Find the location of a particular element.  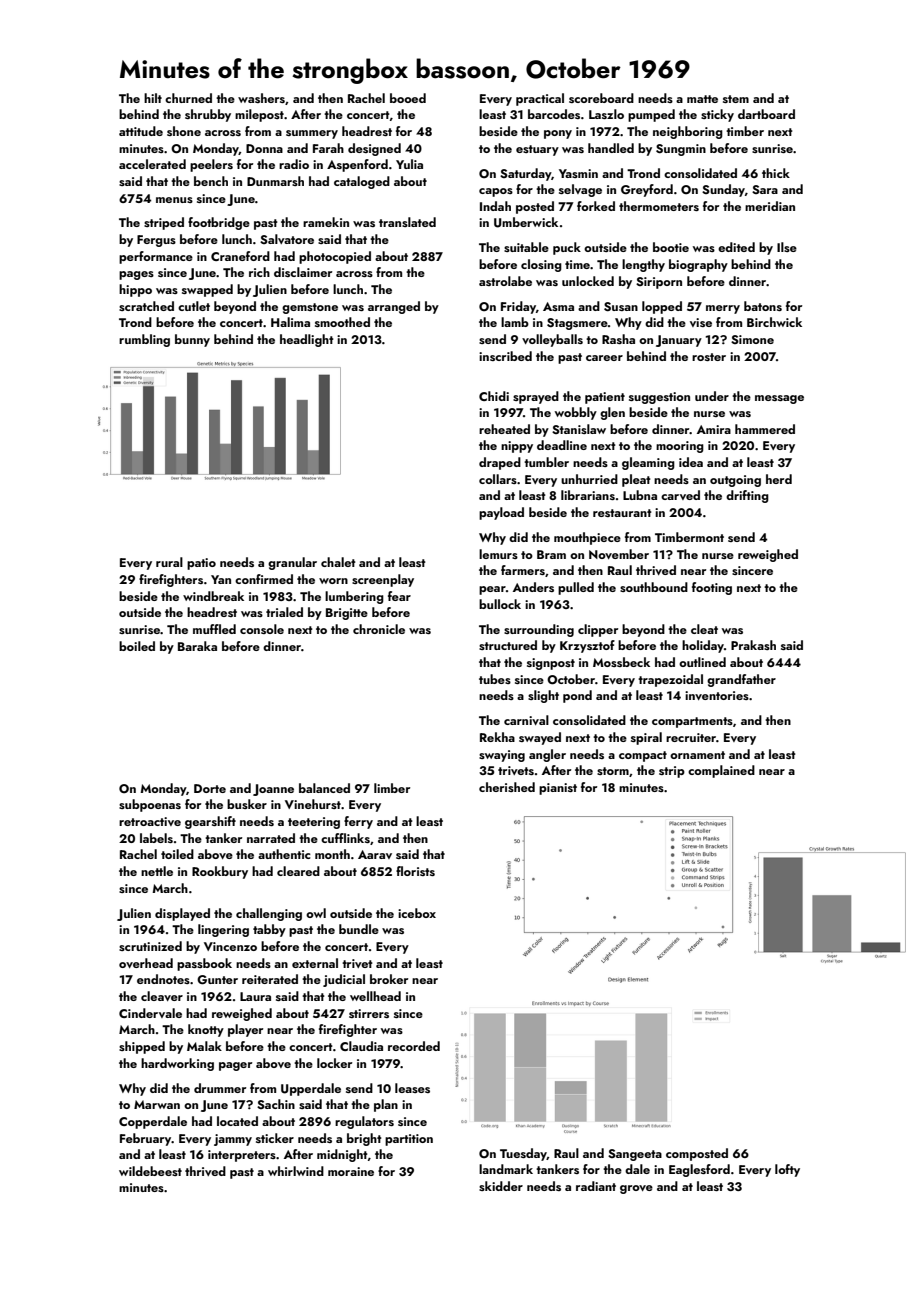

Sangeeta is located at coordinates (635, 1155).
